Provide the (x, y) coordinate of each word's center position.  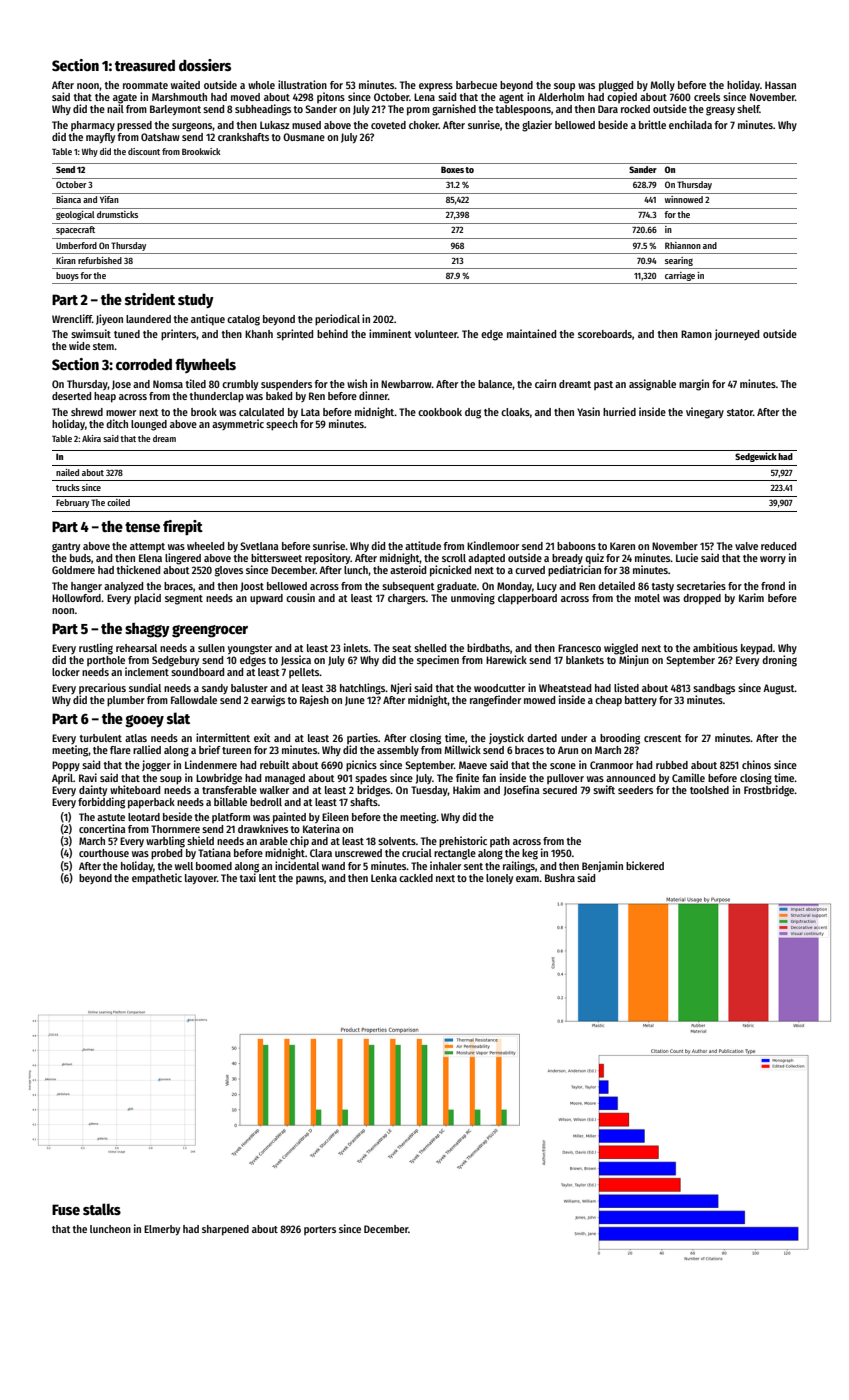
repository (328, 559)
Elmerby (162, 1230)
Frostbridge (769, 790)
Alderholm (561, 97)
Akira (91, 438)
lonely (499, 879)
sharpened (225, 1230)
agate (125, 99)
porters (320, 1230)
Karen (622, 546)
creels (707, 97)
